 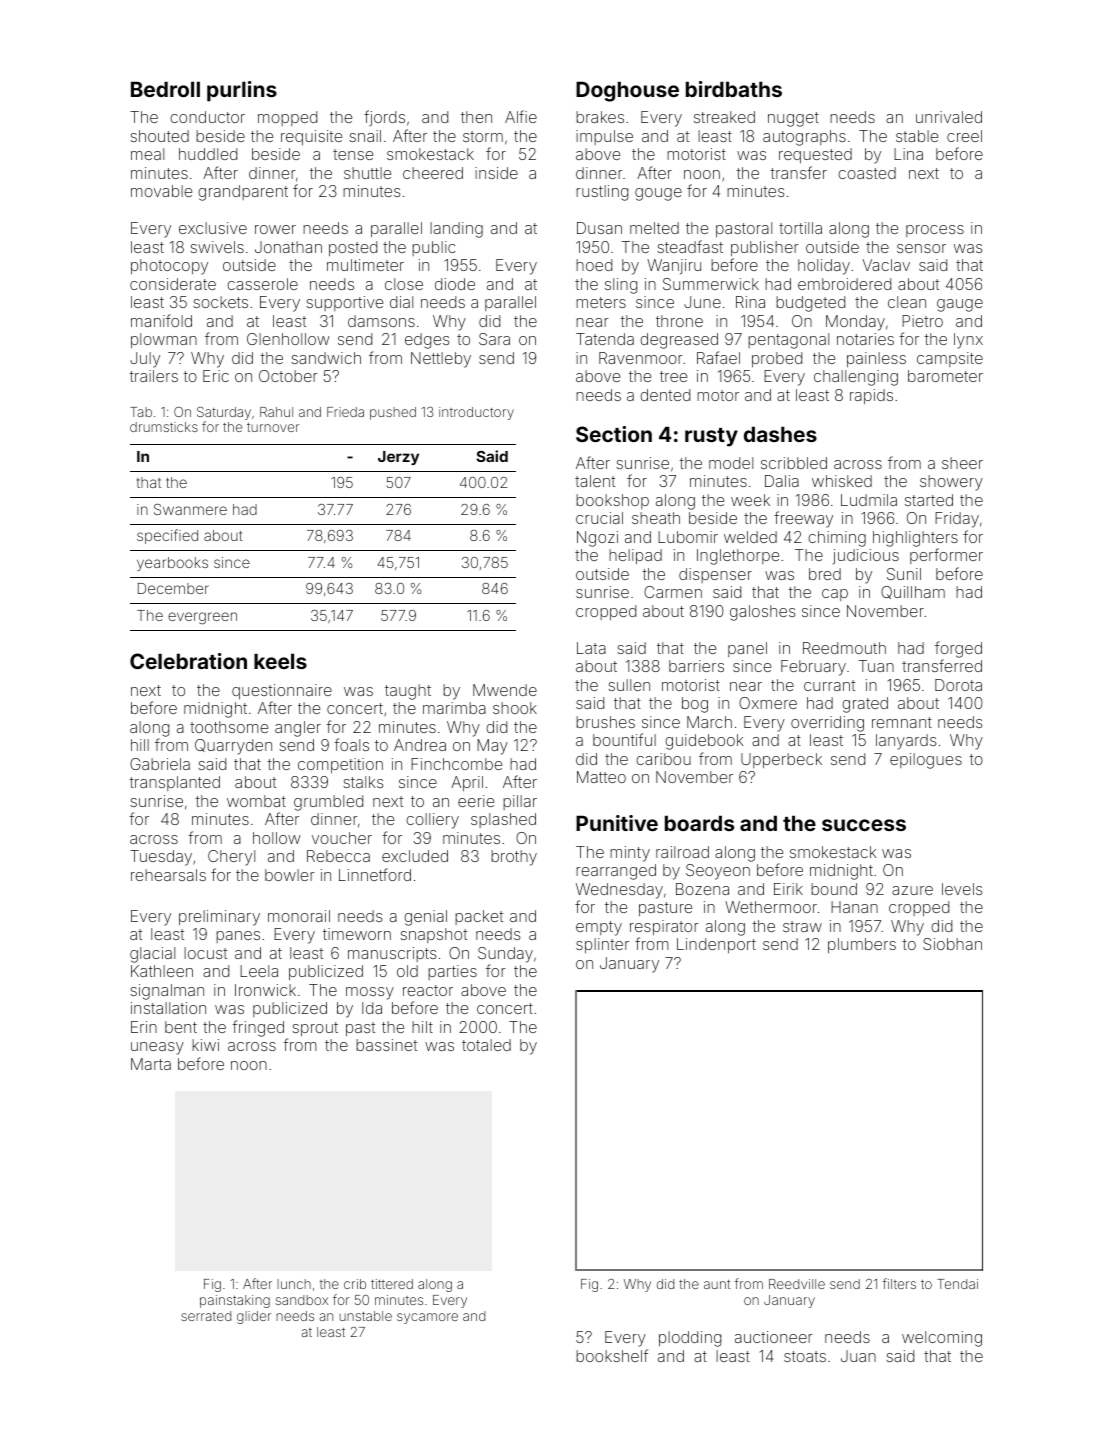 I want to click on meters, so click(x=601, y=302).
